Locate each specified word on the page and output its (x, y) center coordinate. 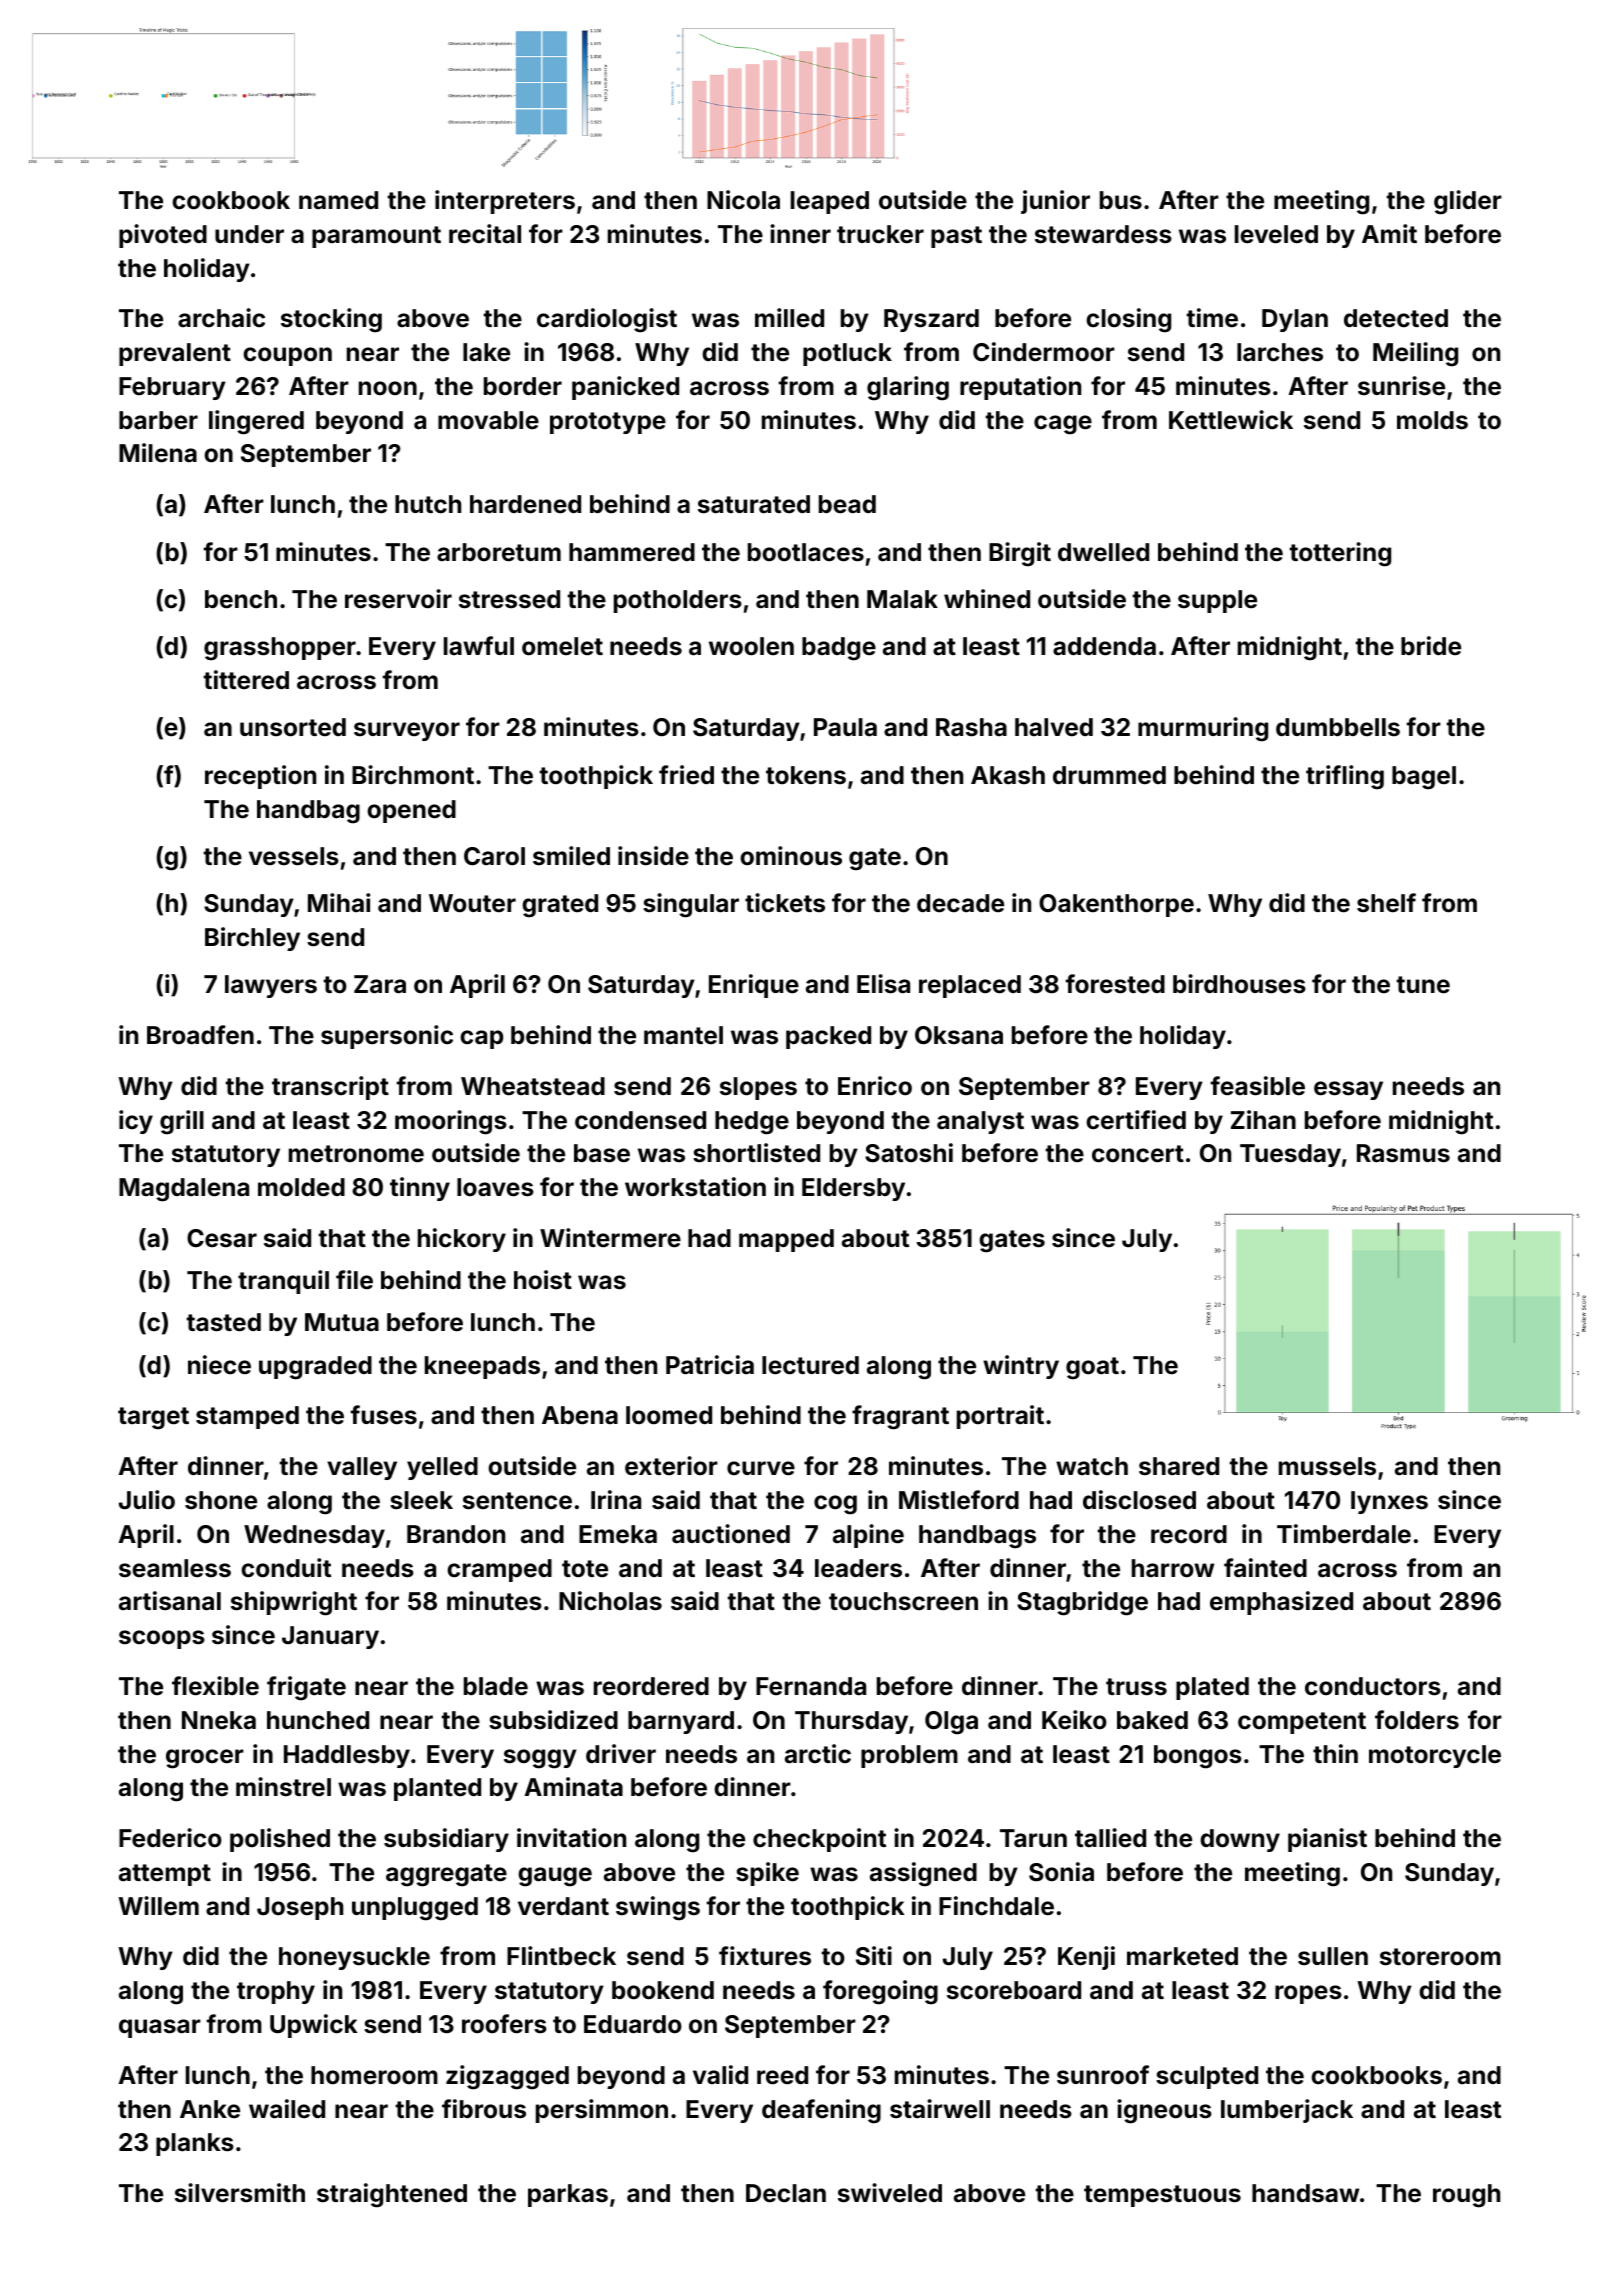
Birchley (252, 939)
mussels (1327, 1466)
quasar (160, 2028)
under (249, 234)
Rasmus (1403, 1153)
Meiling (1415, 354)
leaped (830, 202)
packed (828, 1037)
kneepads (482, 1367)
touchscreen (903, 1601)
